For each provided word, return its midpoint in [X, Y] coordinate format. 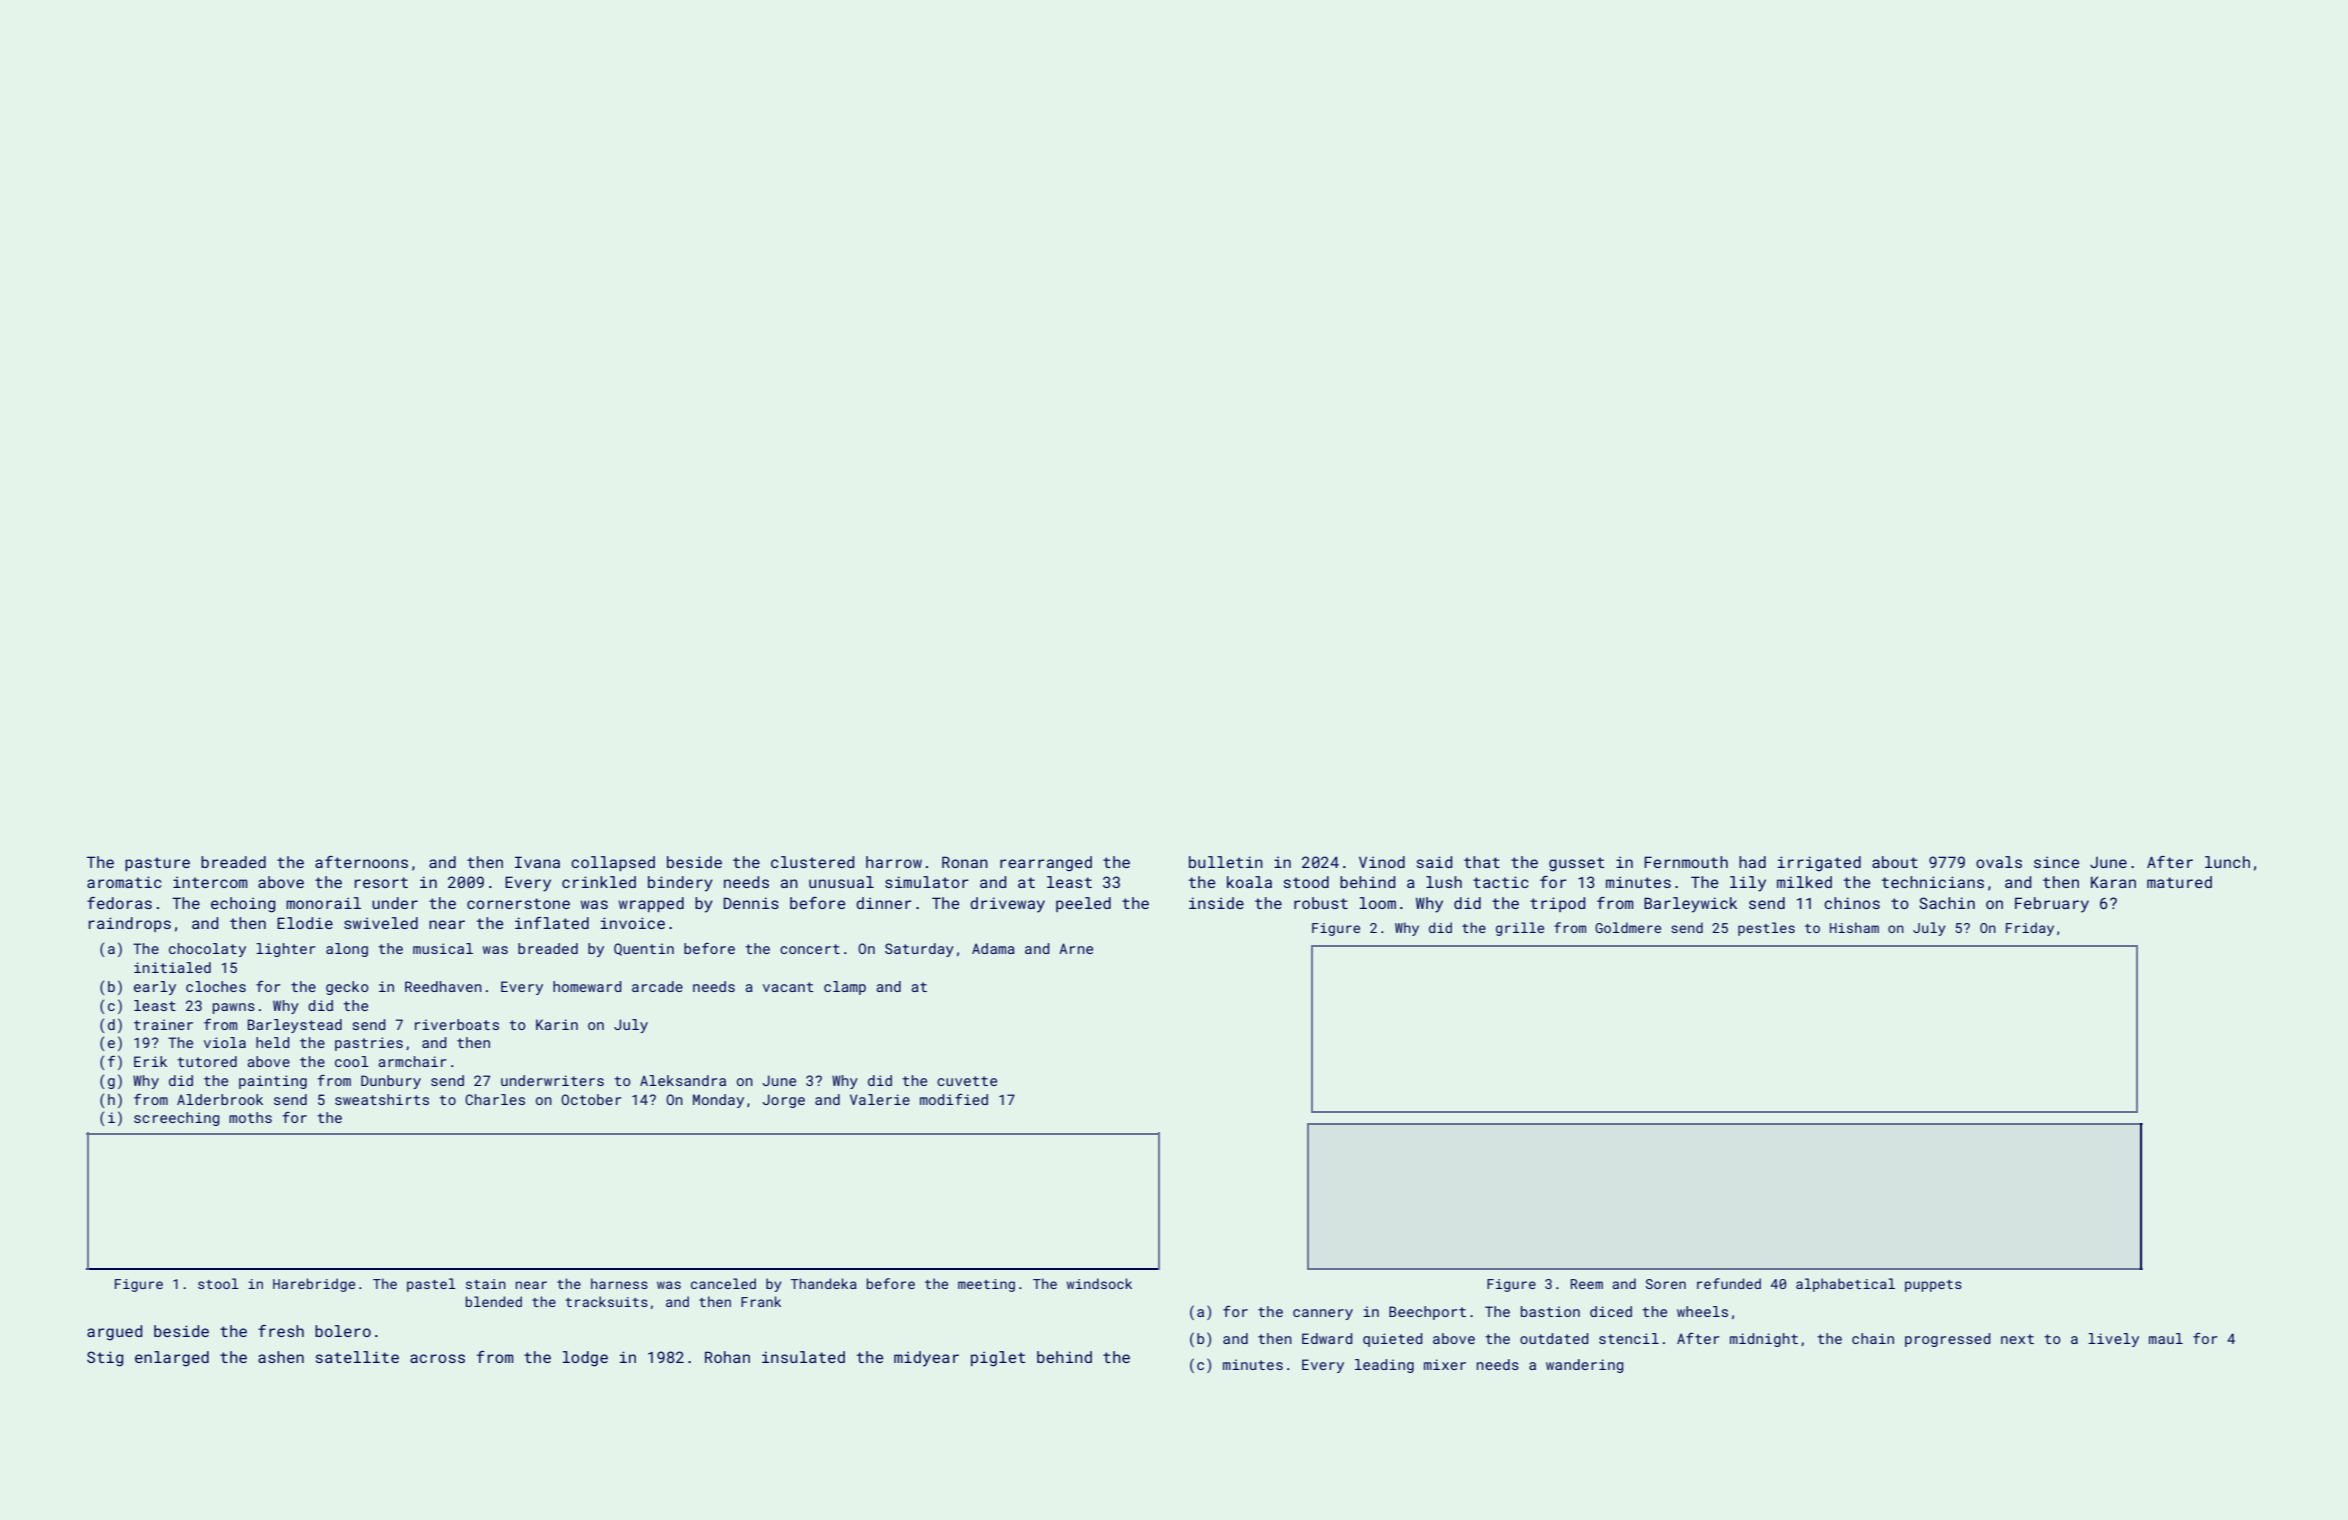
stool [218, 1283]
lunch [2227, 862]
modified [954, 1099]
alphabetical [1845, 1285]
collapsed [613, 863]
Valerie [880, 1099]
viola [225, 1042]
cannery [1323, 1314]
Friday [2030, 929]
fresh [281, 1331]
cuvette [967, 1081]
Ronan [965, 862]
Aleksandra [683, 1080]
